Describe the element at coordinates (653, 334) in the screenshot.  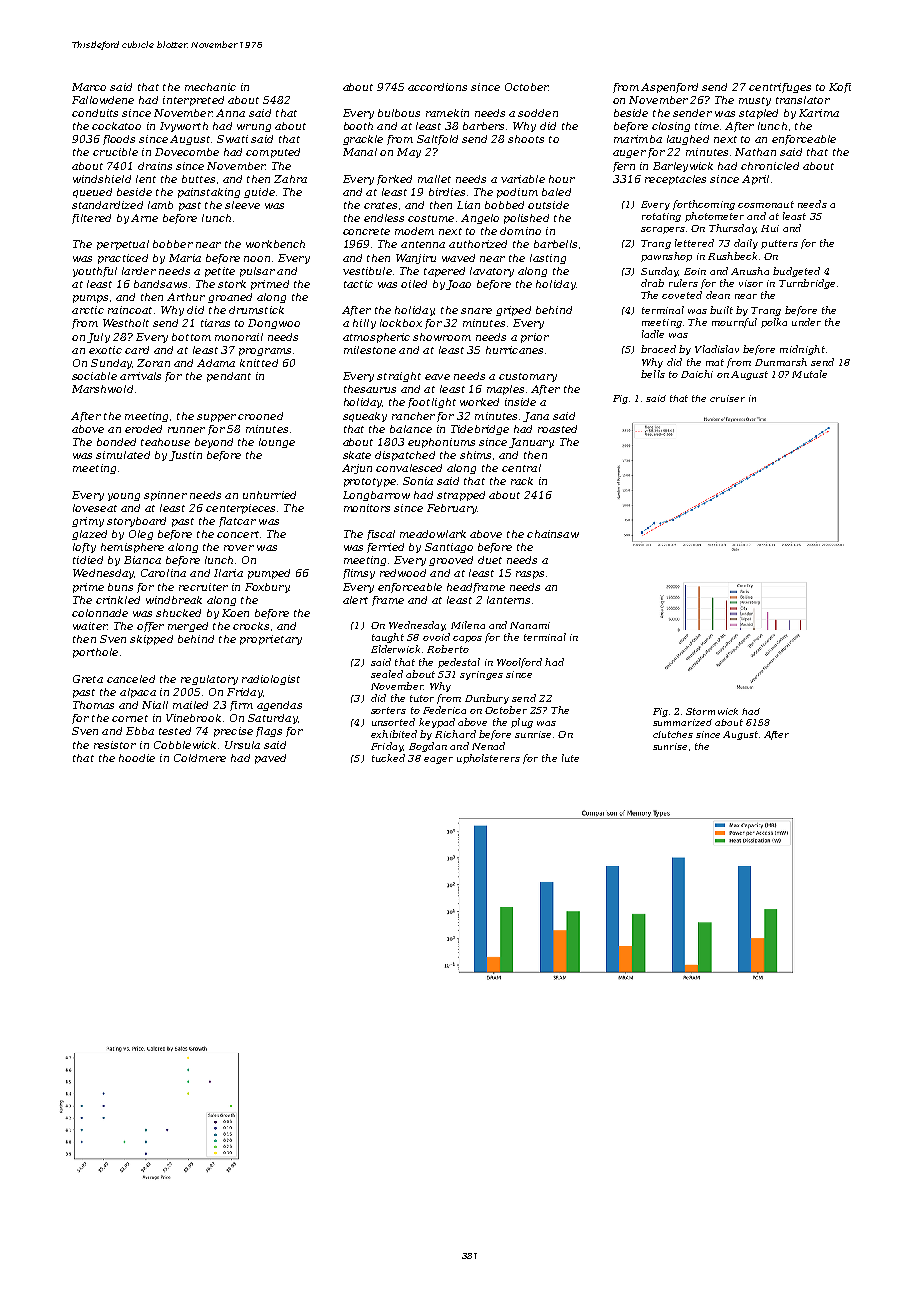
I see `ladle` at that location.
